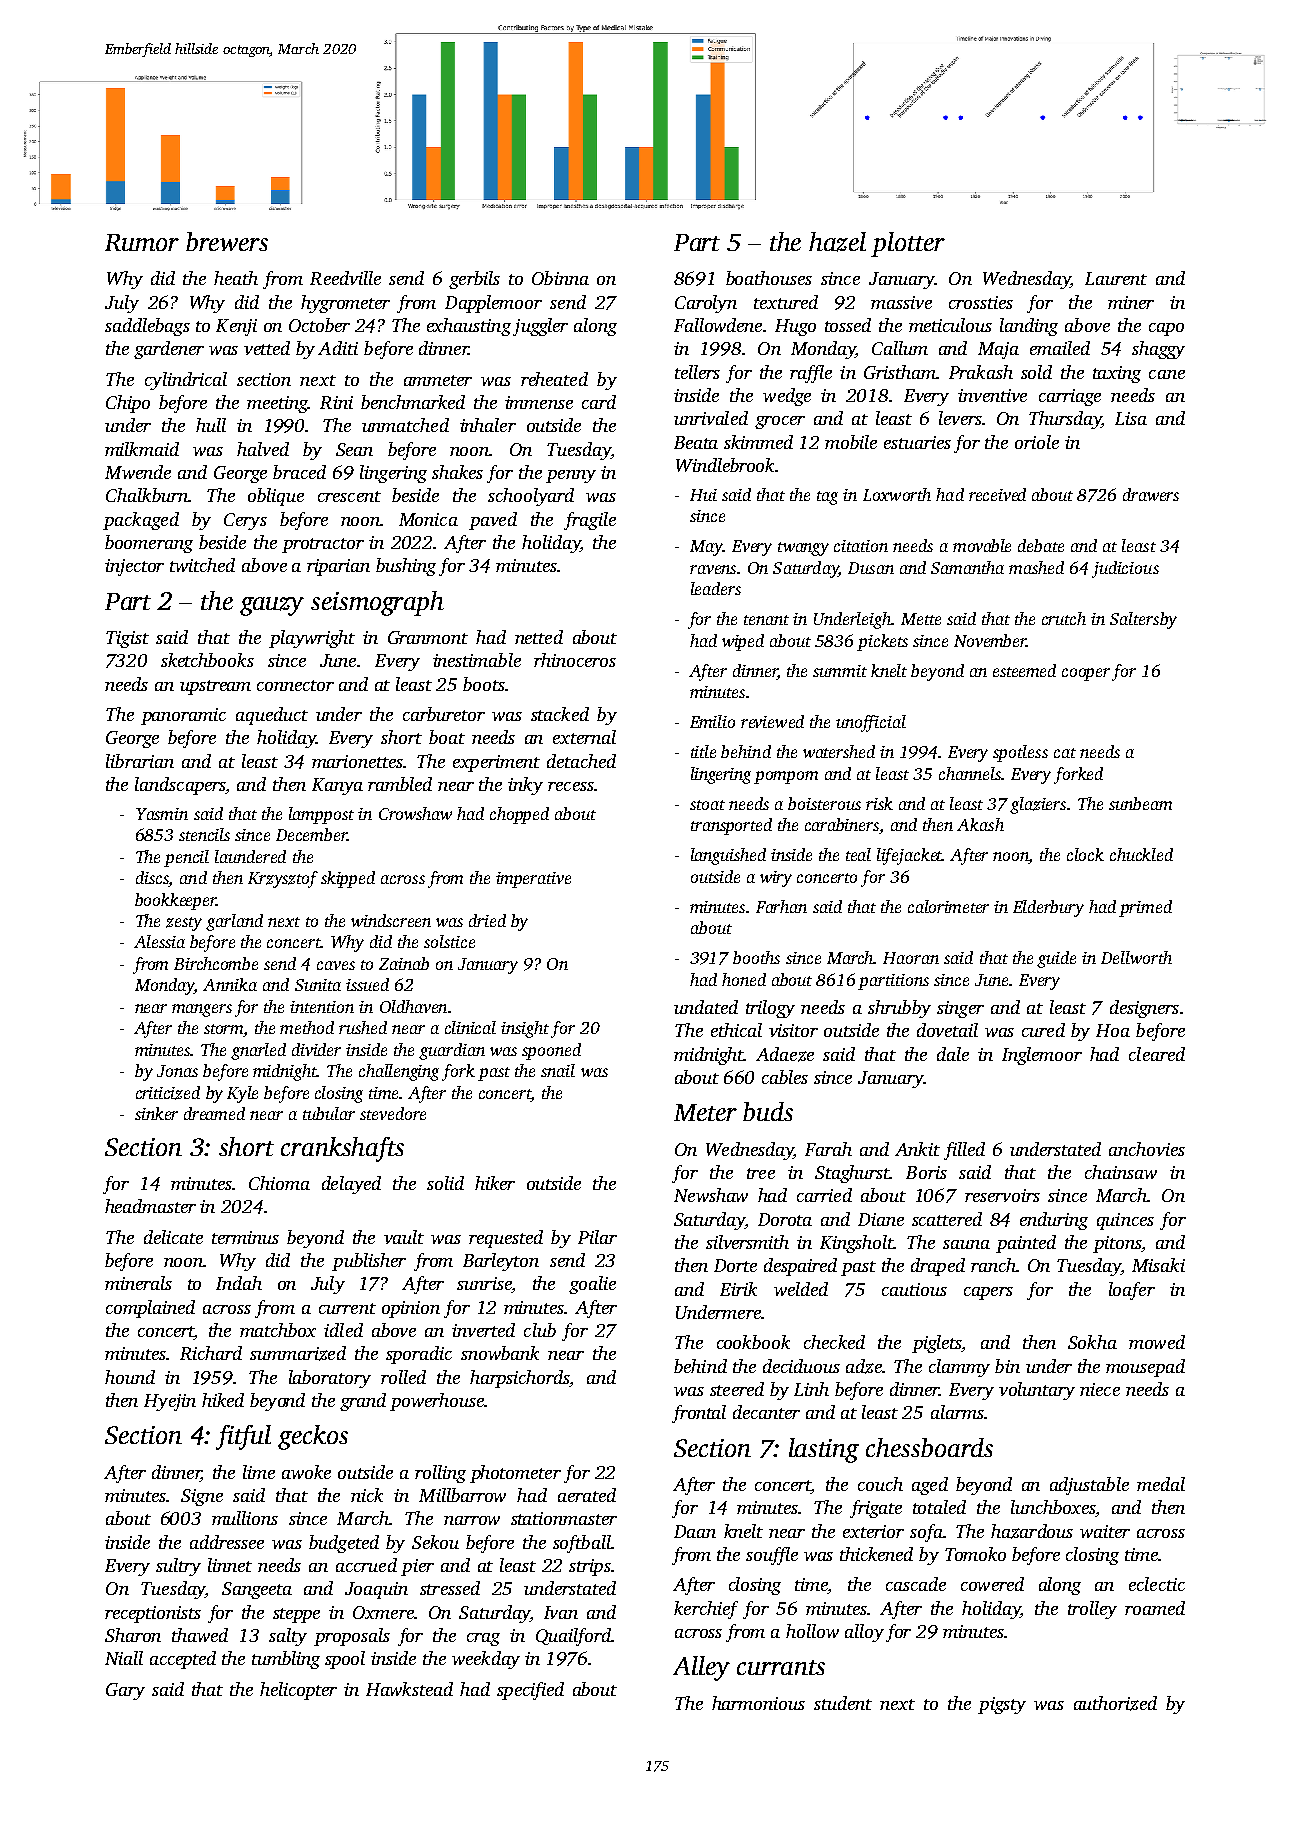 This screenshot has width=1290, height=1824. Describe the element at coordinates (558, 1070) in the screenshot. I see `snail` at that location.
